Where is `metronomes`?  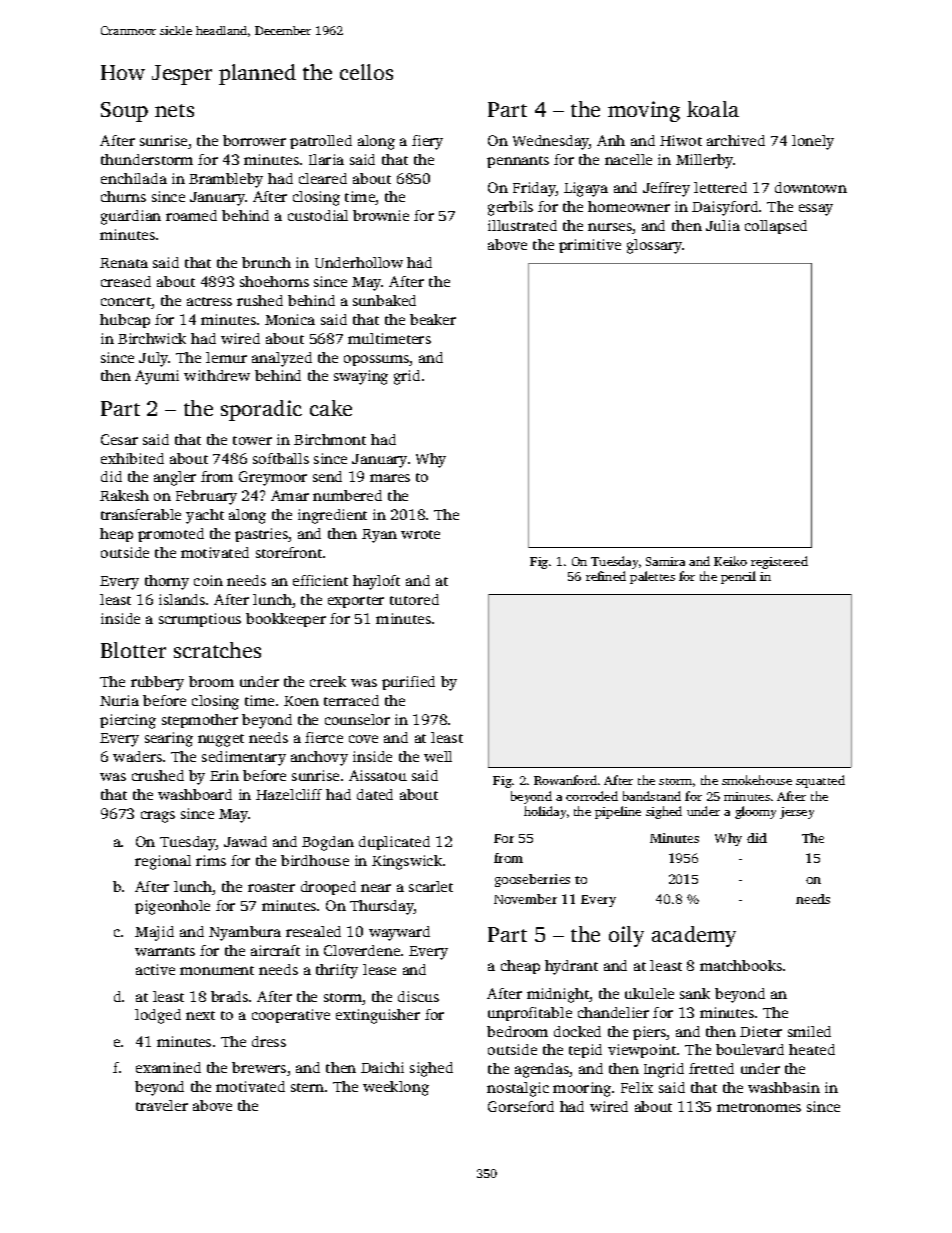 metronomes is located at coordinates (759, 1107).
